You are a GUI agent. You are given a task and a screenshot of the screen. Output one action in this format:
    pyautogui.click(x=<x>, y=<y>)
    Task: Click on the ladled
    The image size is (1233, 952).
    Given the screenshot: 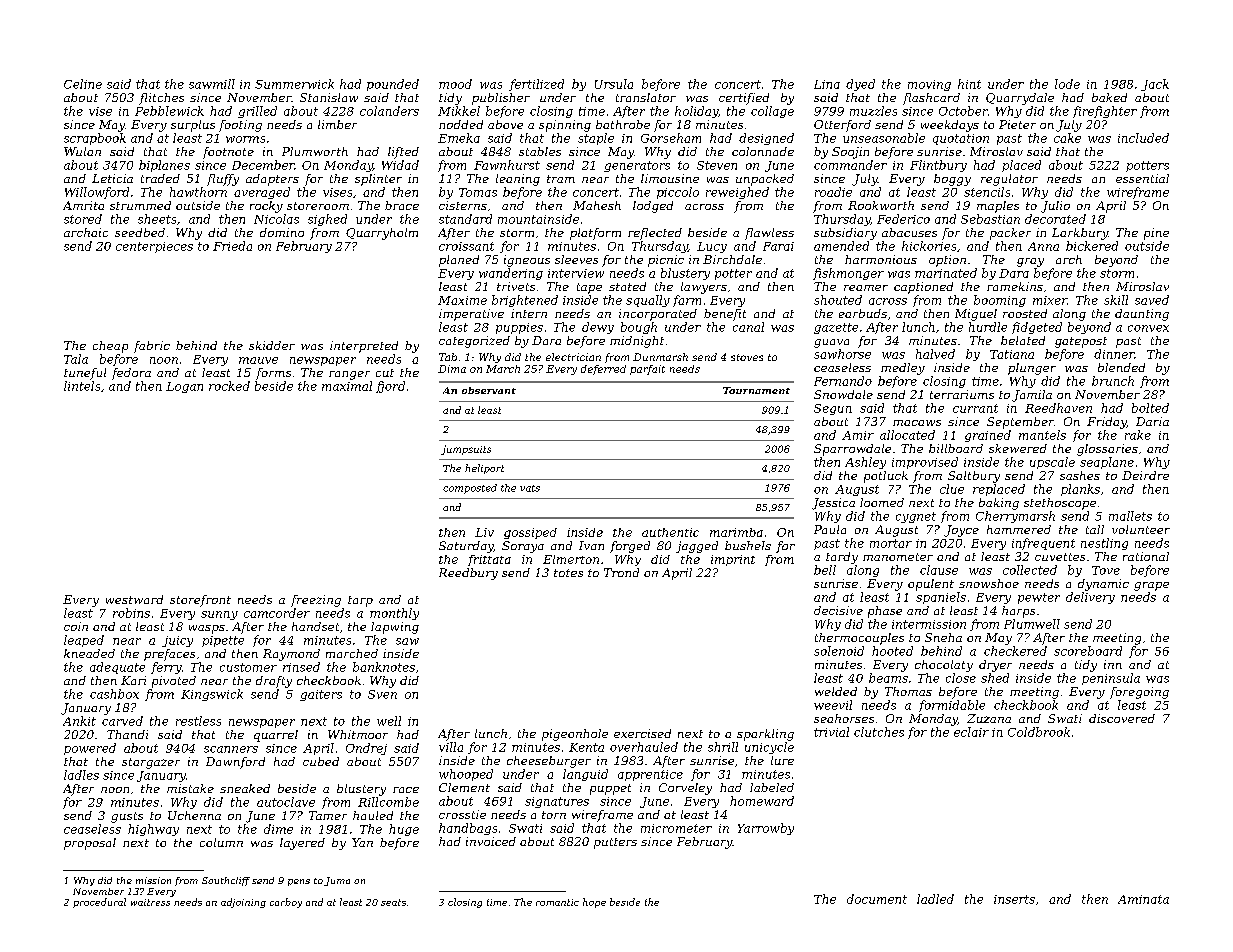 What is the action you would take?
    pyautogui.click(x=935, y=899)
